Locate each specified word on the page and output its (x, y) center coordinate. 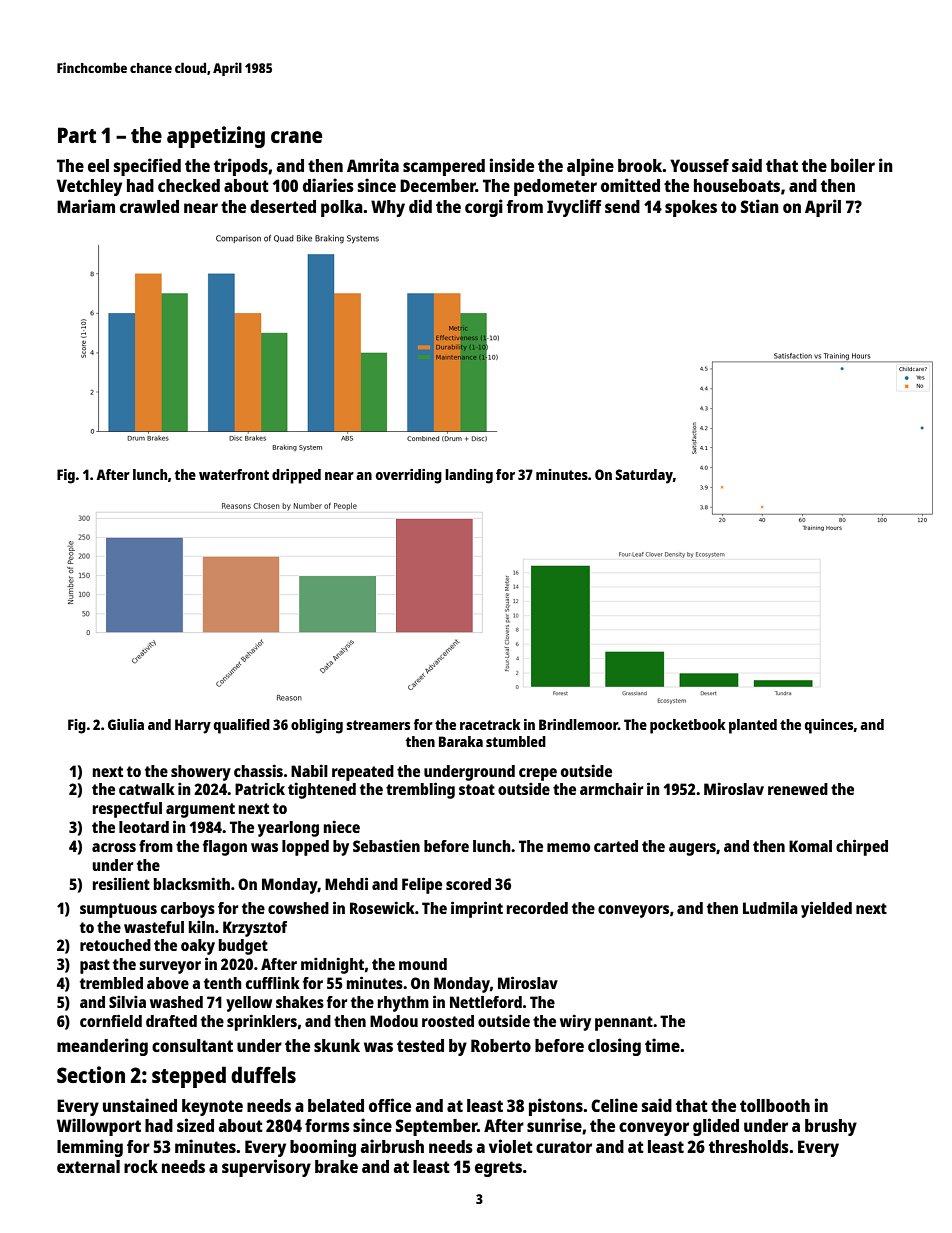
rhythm (403, 1004)
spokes (691, 208)
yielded (826, 909)
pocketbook (688, 726)
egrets (498, 1169)
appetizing (216, 137)
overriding (409, 476)
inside (512, 165)
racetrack (490, 724)
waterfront (234, 474)
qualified (242, 726)
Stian (760, 206)
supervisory (266, 1168)
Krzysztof (255, 929)
